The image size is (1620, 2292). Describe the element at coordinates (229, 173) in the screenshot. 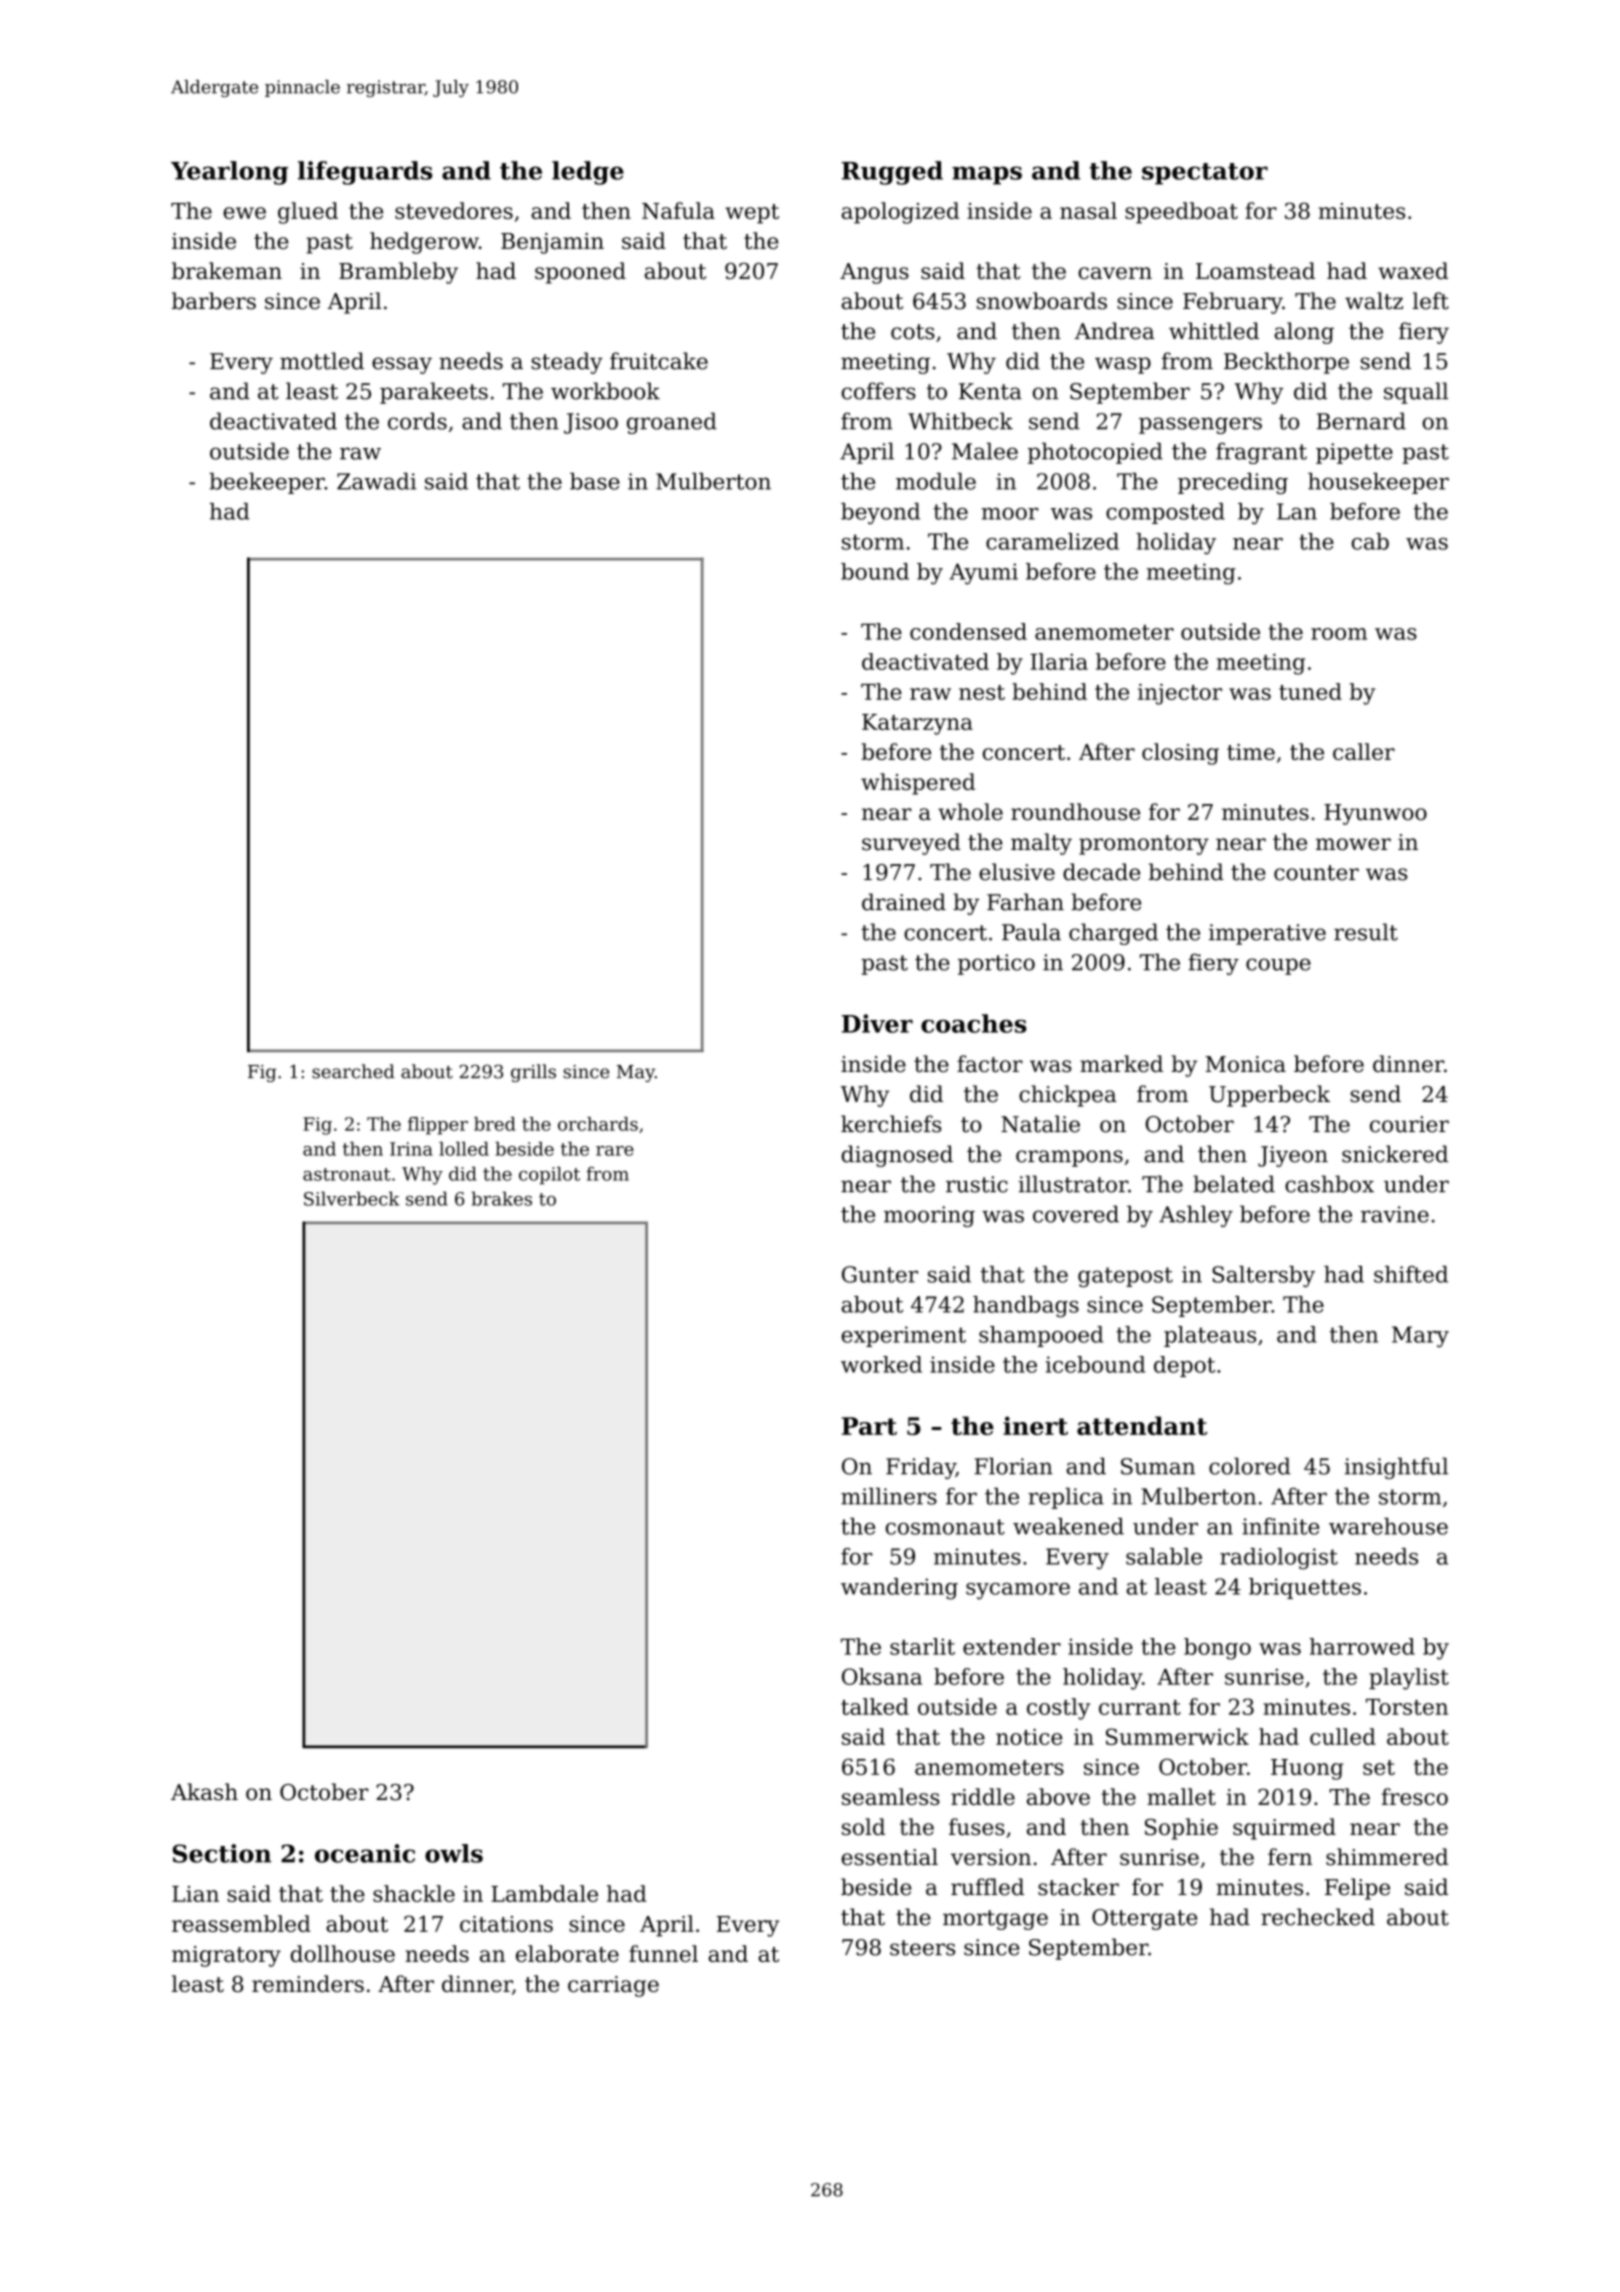

I see `Yearlong` at that location.
